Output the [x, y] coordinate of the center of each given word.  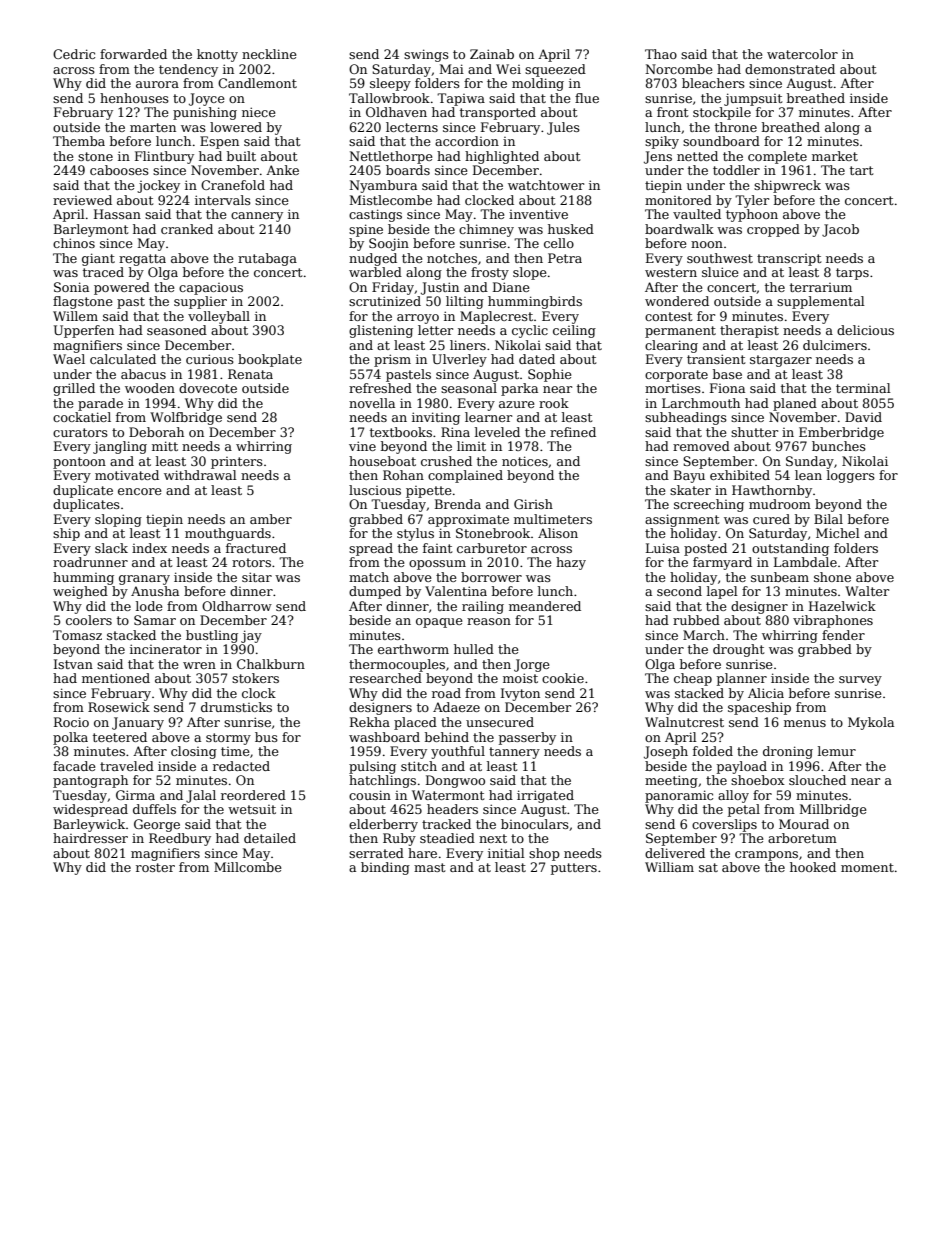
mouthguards [228, 534]
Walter [867, 591]
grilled [74, 389]
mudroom [780, 504]
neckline [269, 54]
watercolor [802, 54]
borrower [491, 577]
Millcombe [248, 867]
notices [525, 461]
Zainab [492, 54]
